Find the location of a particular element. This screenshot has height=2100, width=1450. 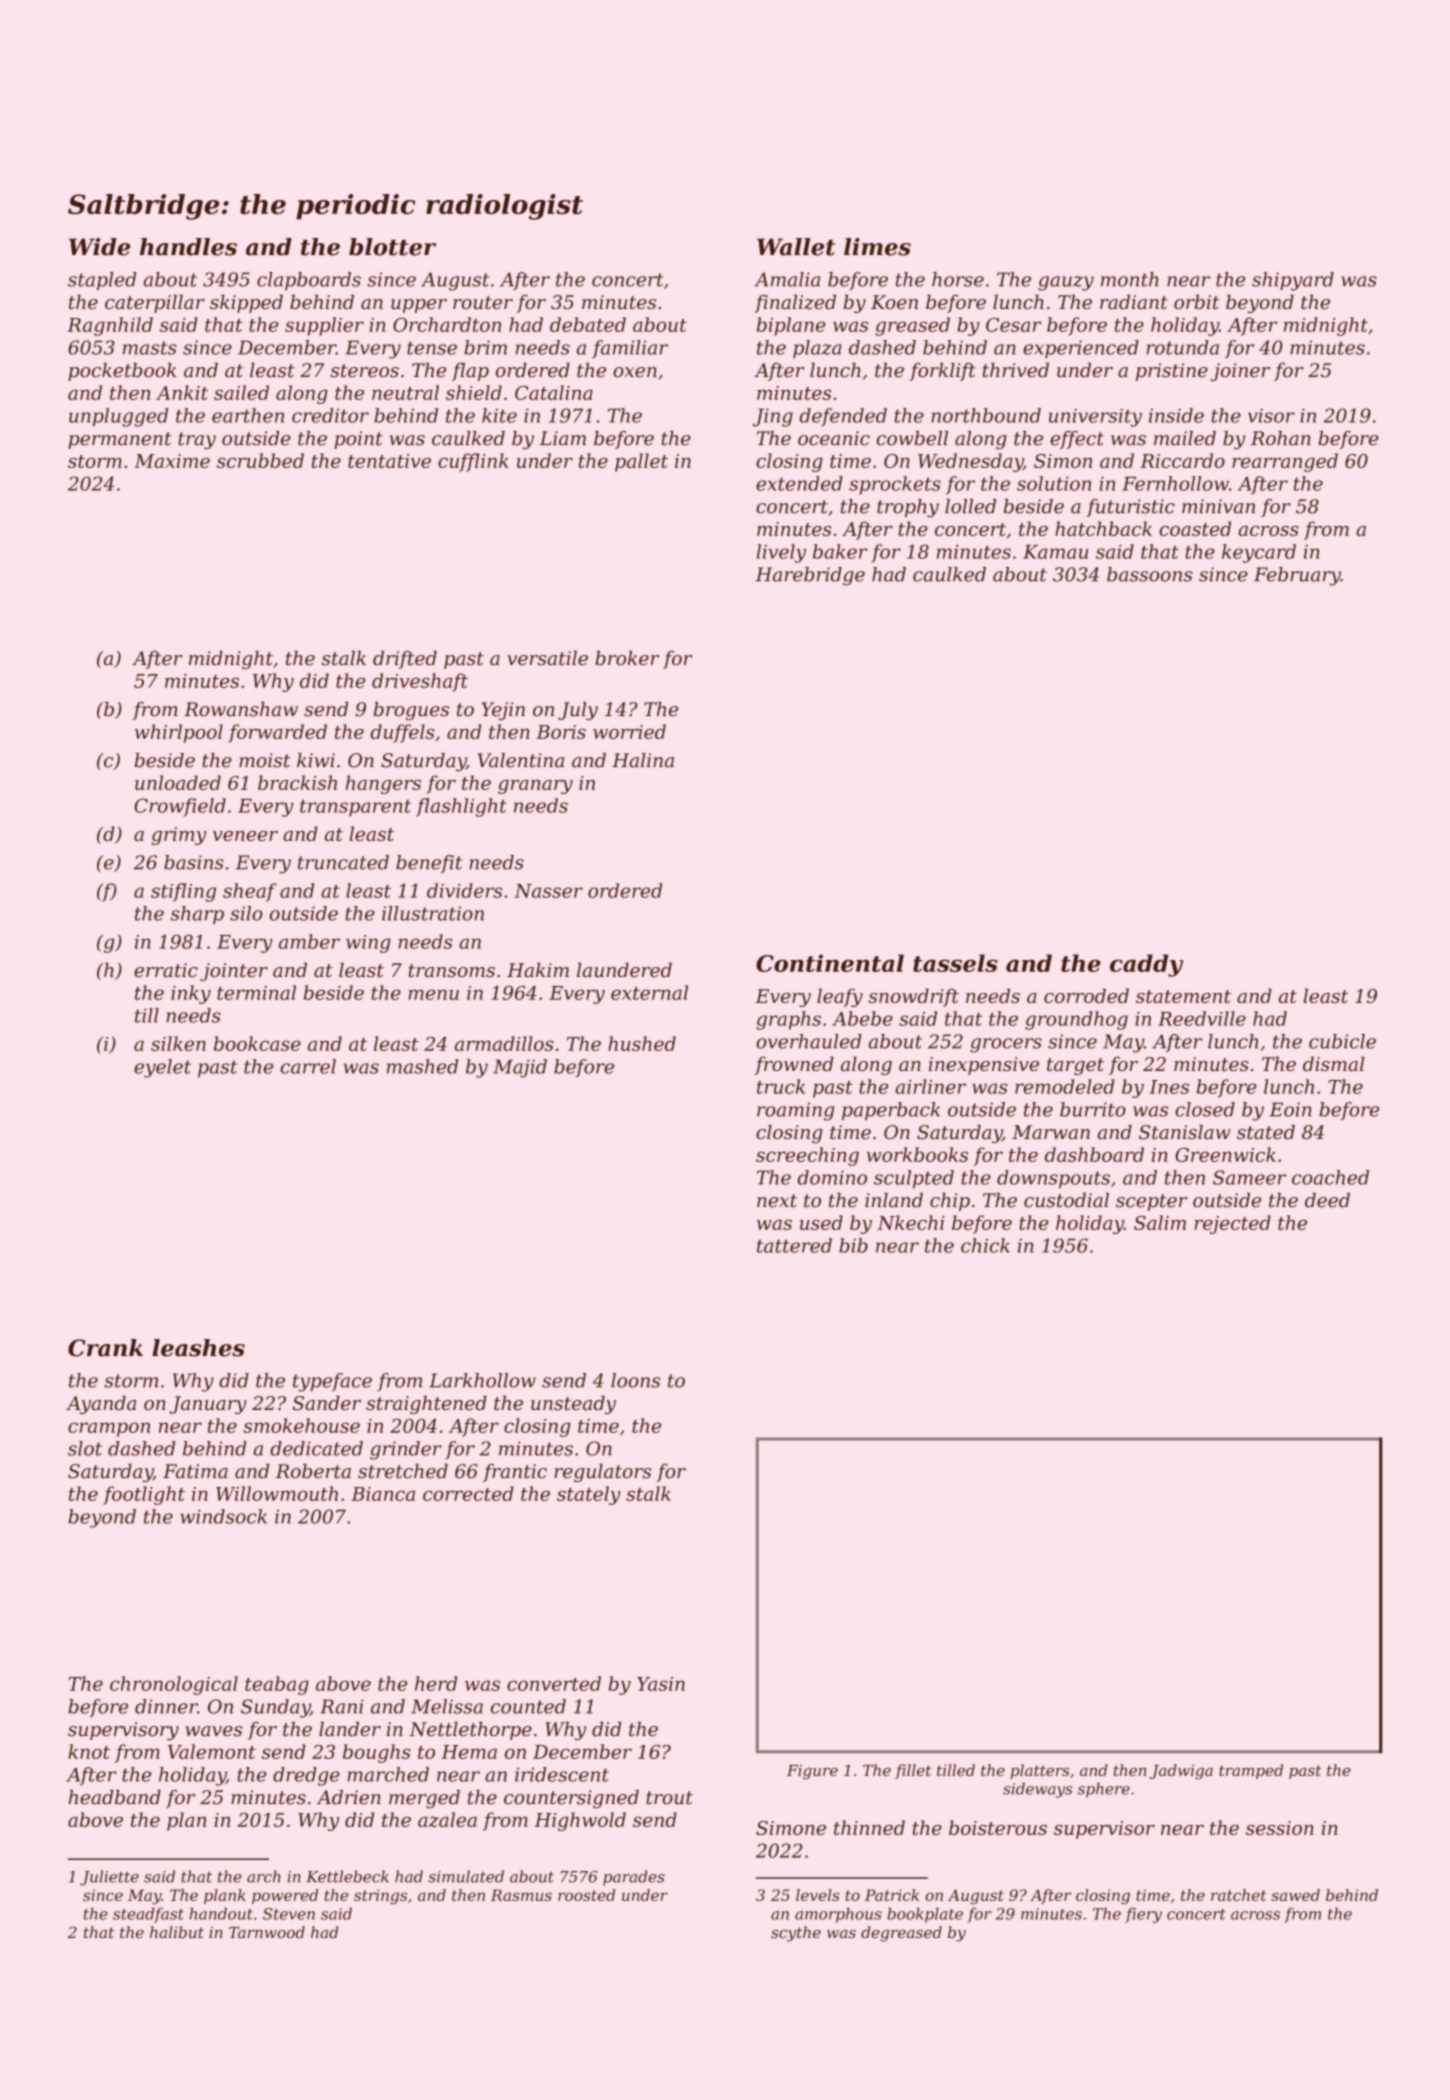

Halina is located at coordinates (643, 760).
